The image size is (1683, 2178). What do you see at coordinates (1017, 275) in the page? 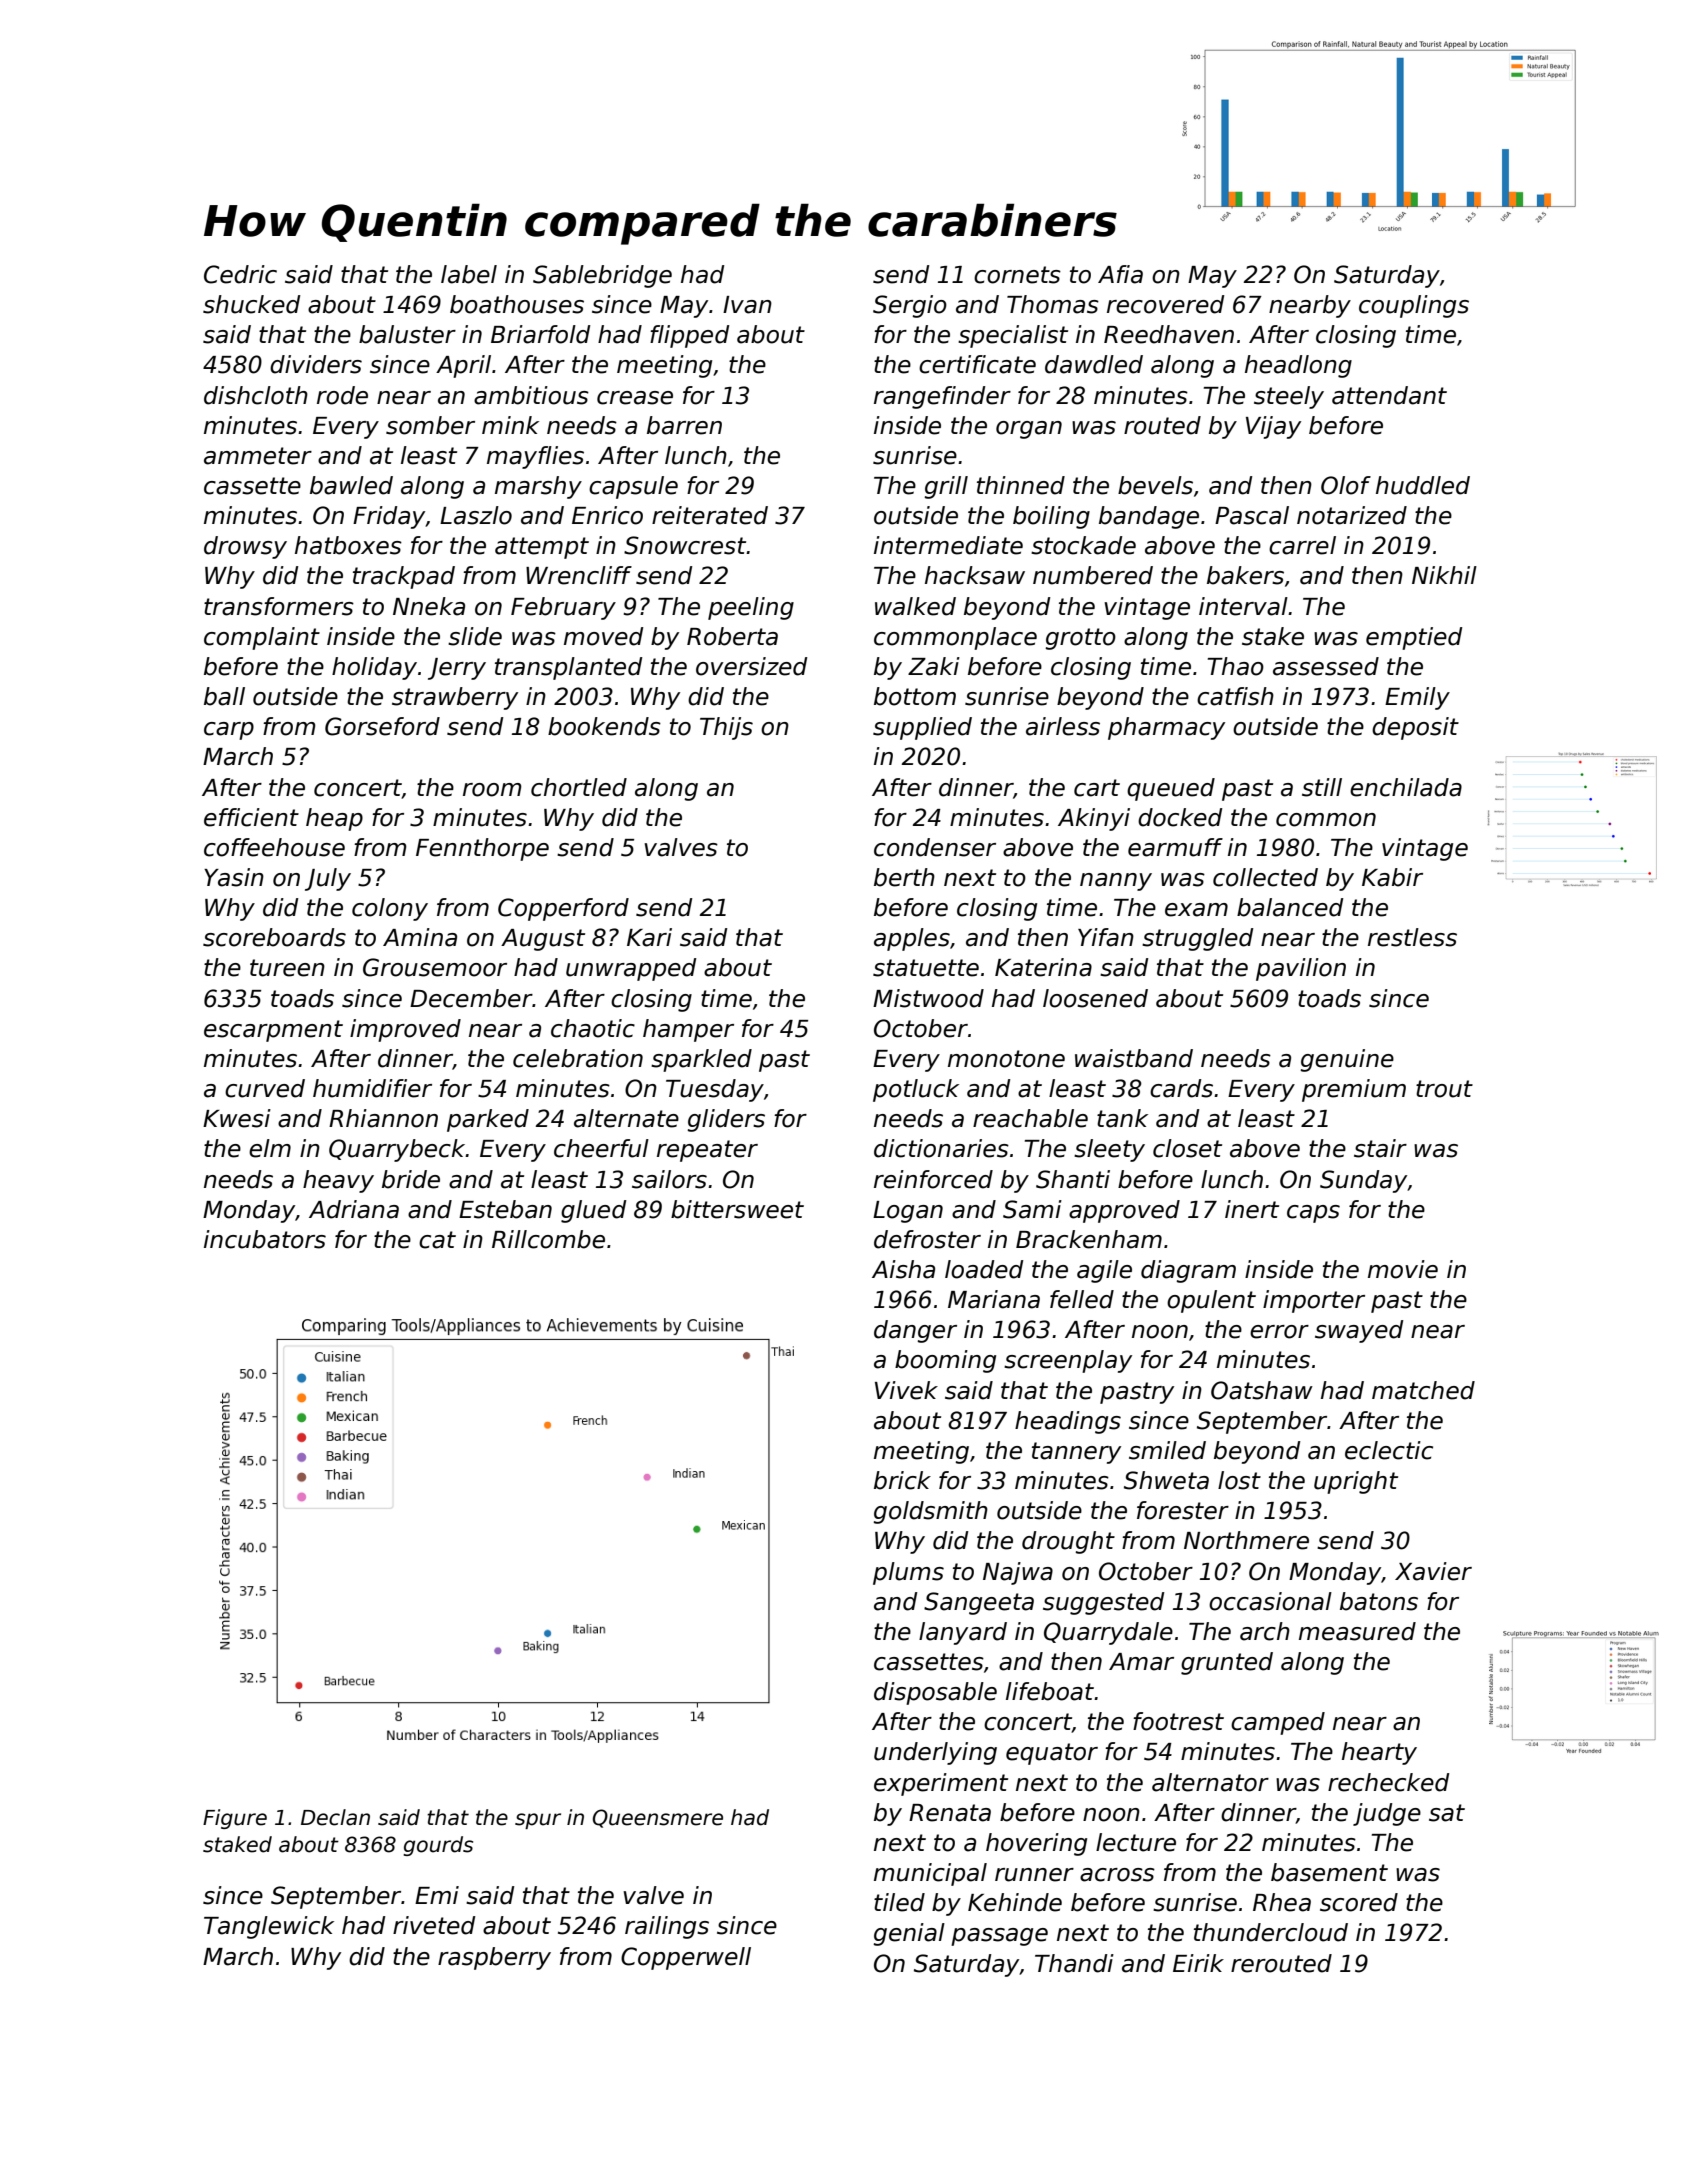
I see `cornets` at bounding box center [1017, 275].
